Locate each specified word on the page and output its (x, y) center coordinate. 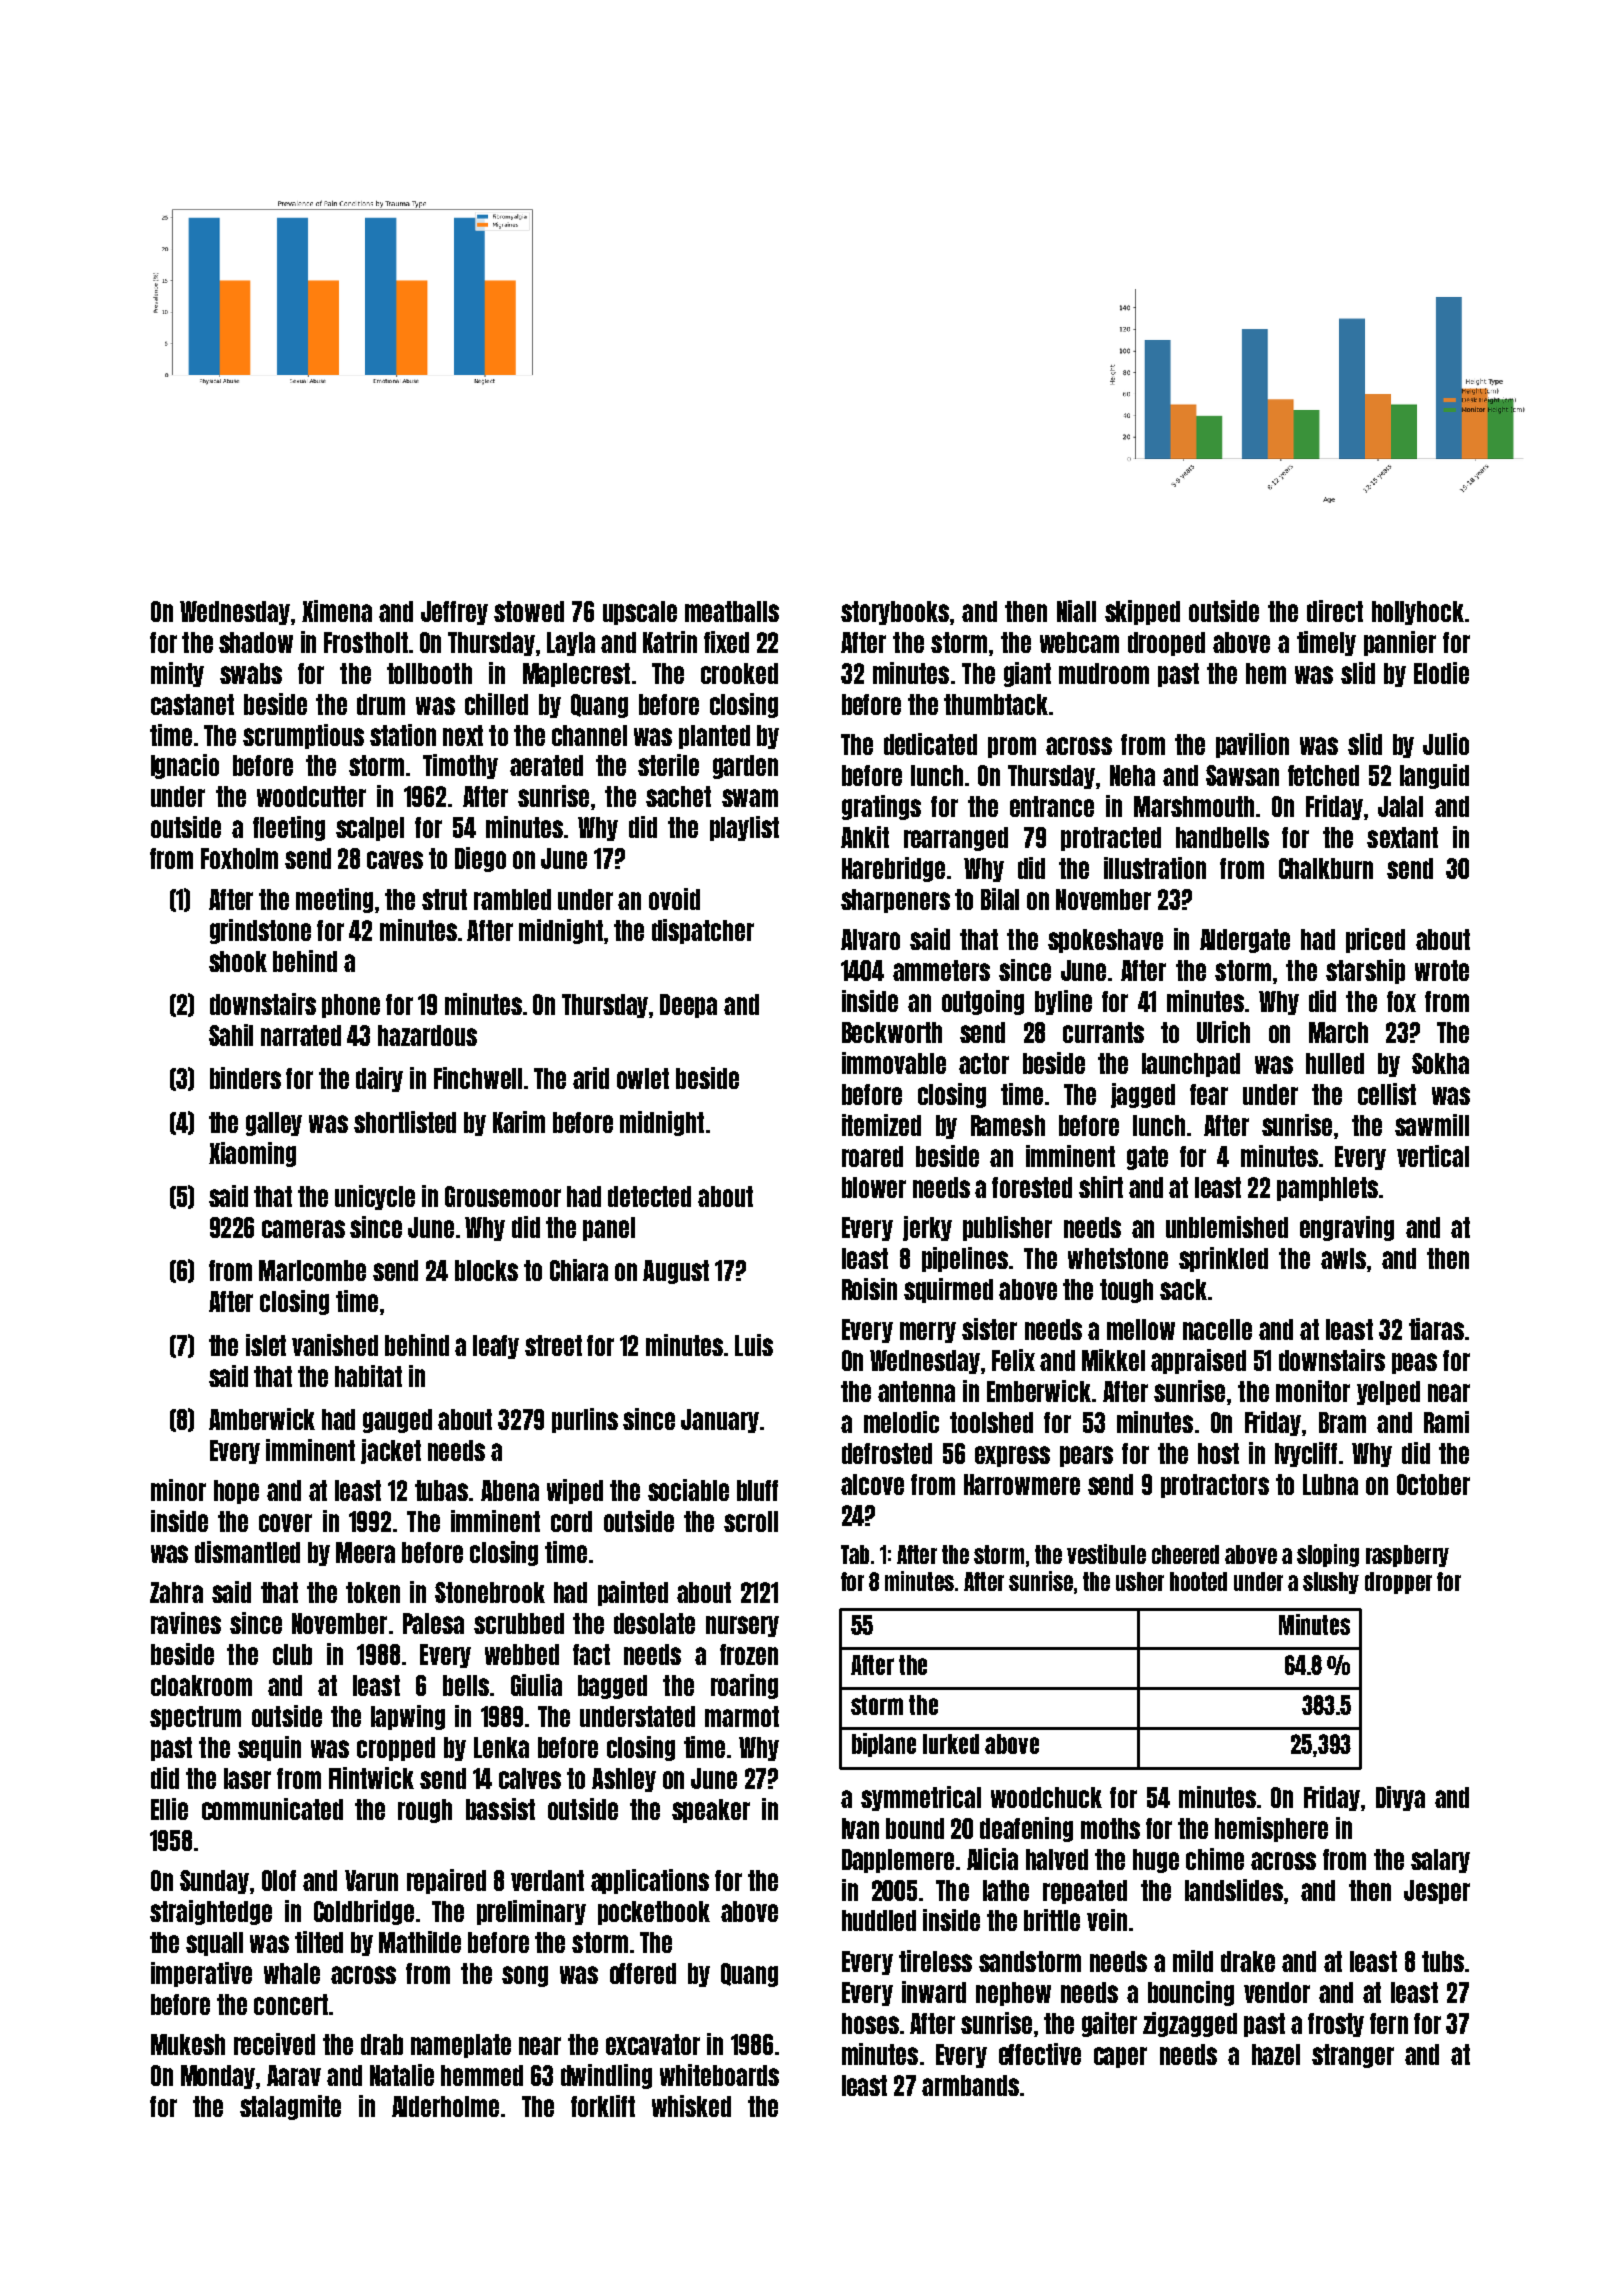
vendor (1277, 1992)
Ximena (337, 611)
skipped (1142, 612)
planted (714, 737)
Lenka (501, 1747)
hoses (870, 2023)
